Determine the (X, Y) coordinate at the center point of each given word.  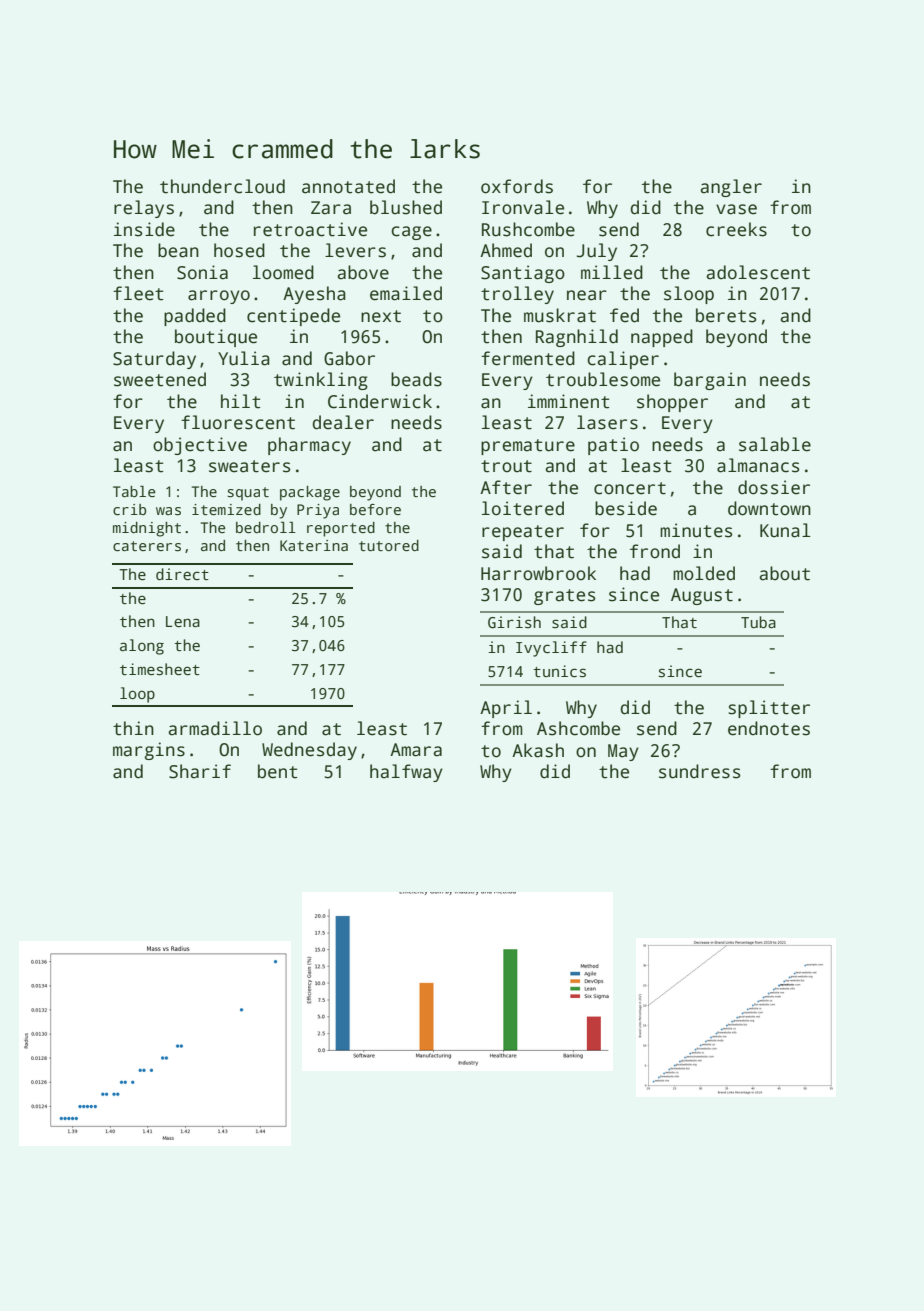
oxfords (517, 186)
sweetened (160, 379)
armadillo (215, 728)
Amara (416, 750)
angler (731, 188)
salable (775, 444)
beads (416, 379)
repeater (523, 533)
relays (144, 209)
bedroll (266, 527)
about (784, 573)
